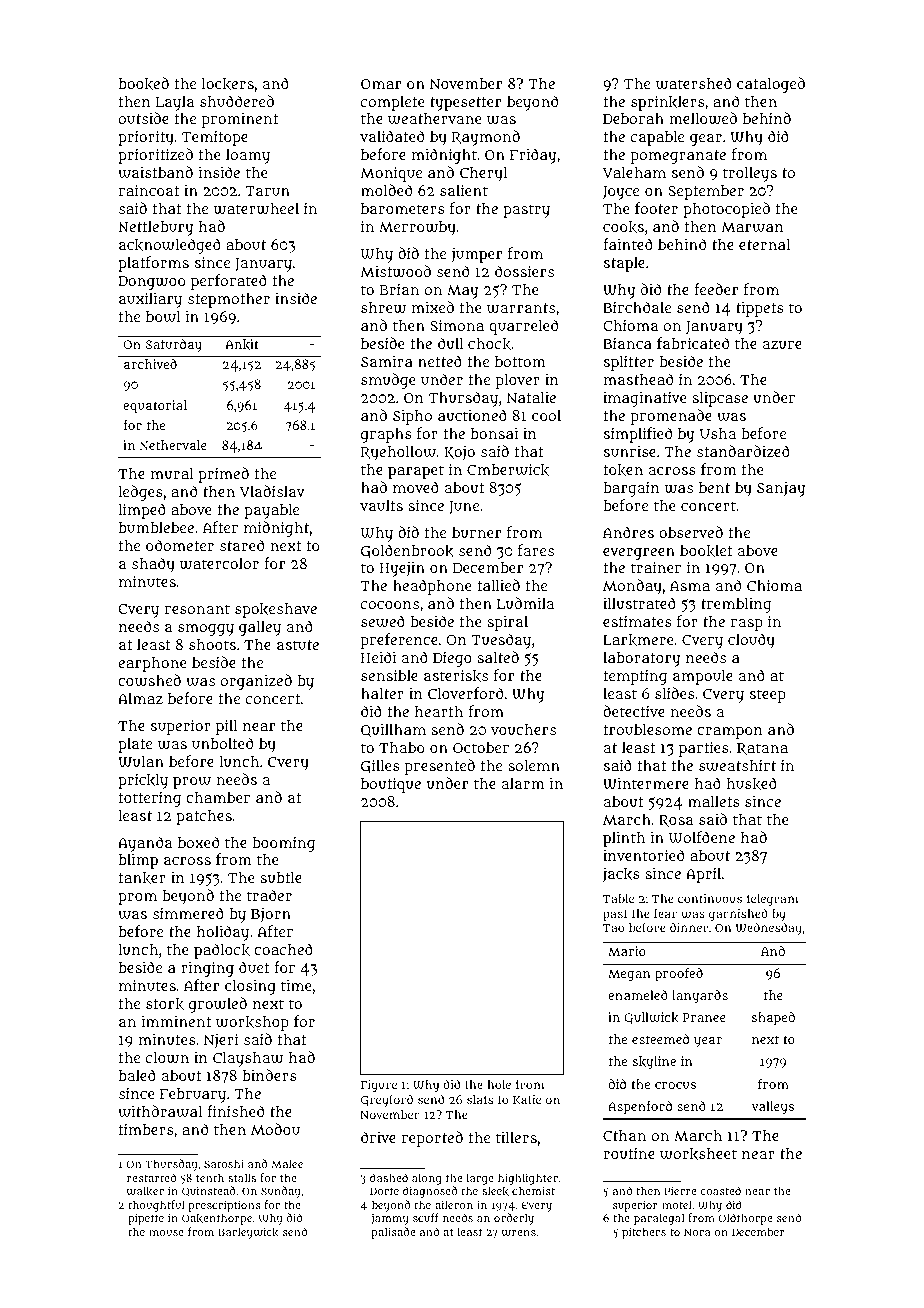  Describe the element at coordinates (224, 1163) in the screenshot. I see `Satoshi` at that location.
